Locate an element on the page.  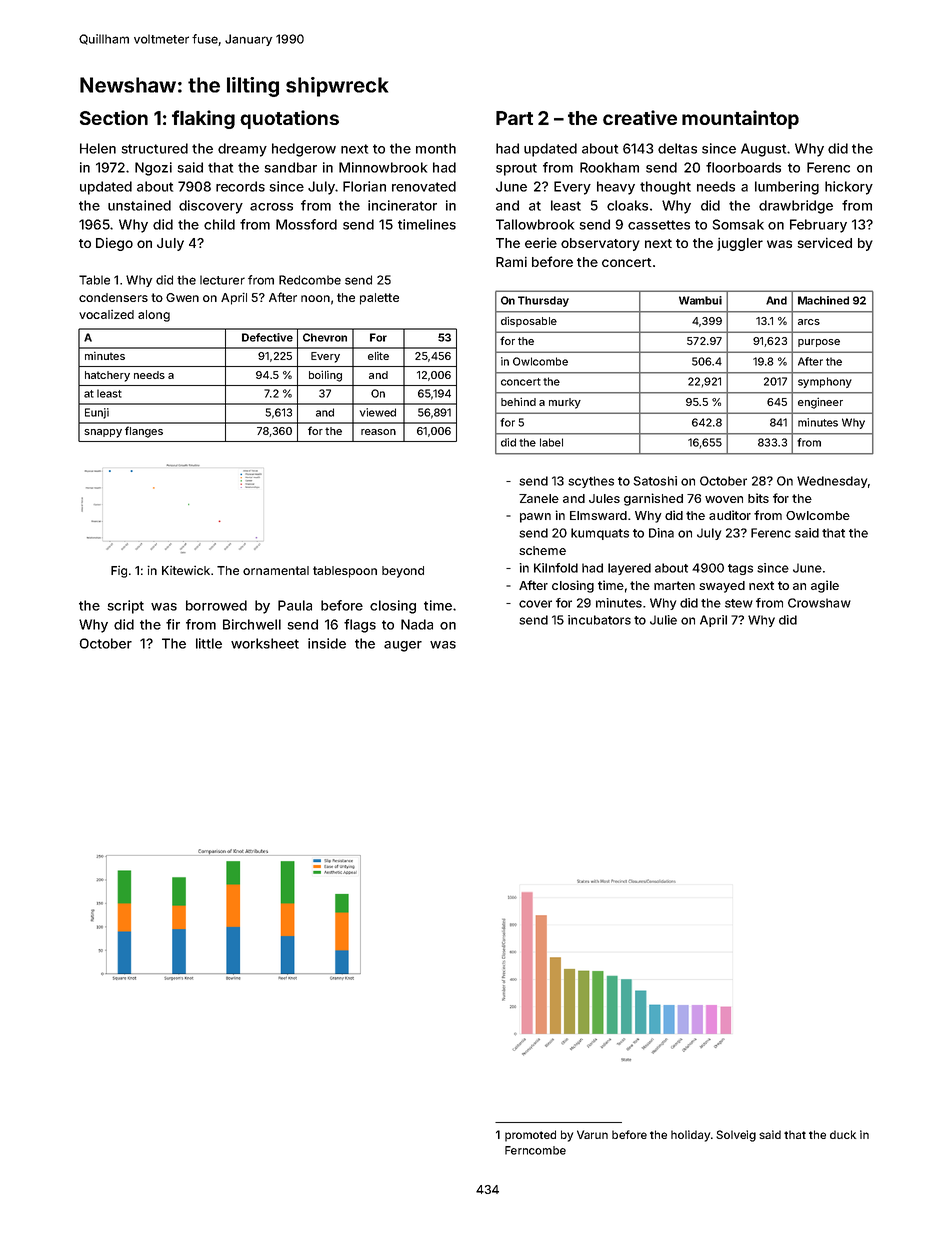
Birchwell is located at coordinates (252, 624).
